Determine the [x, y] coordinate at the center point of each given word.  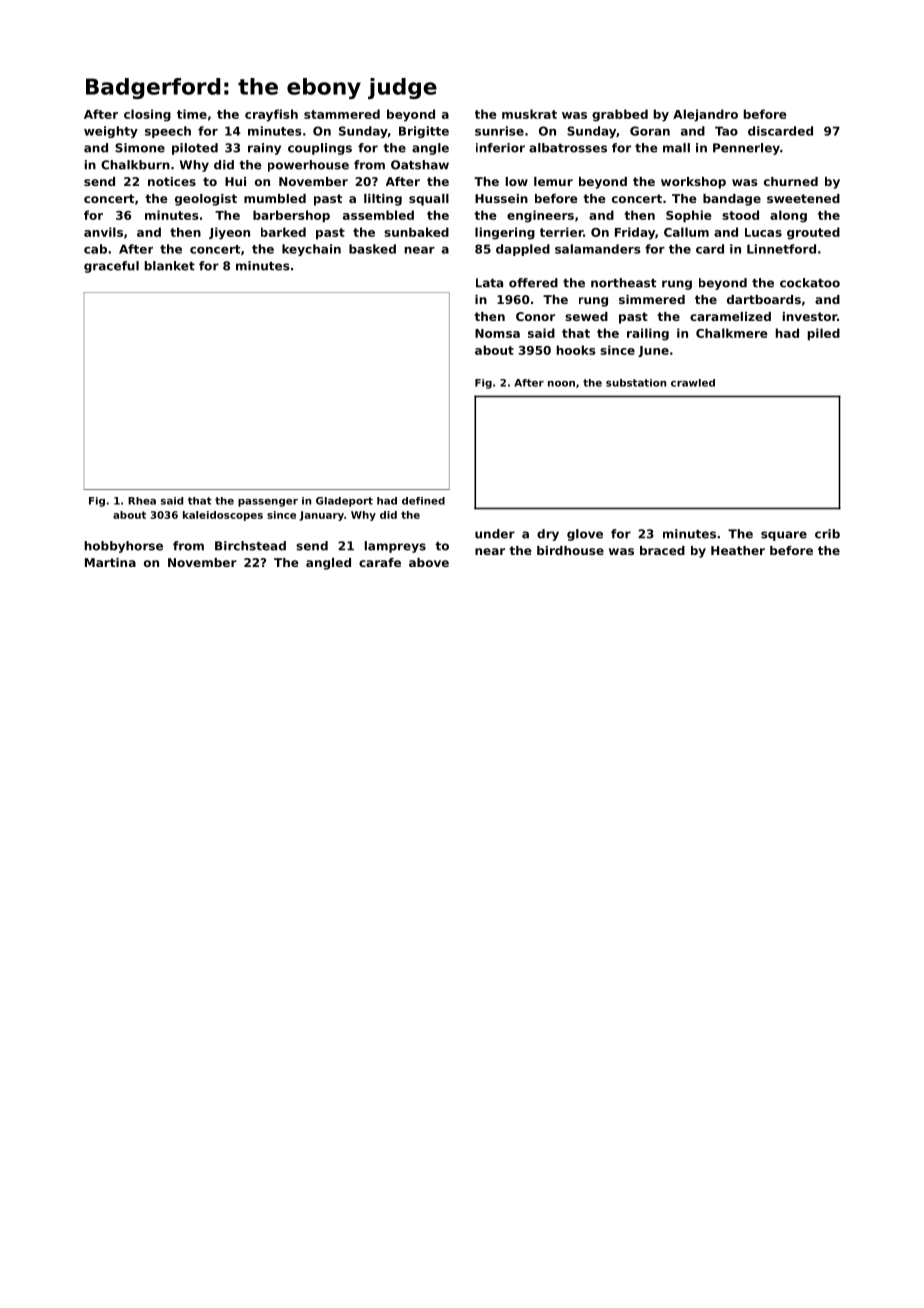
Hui [235, 181]
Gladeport [344, 502]
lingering [505, 233]
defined [423, 501]
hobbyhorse [124, 547]
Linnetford [781, 249]
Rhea [142, 501]
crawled [693, 383]
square [784, 536]
